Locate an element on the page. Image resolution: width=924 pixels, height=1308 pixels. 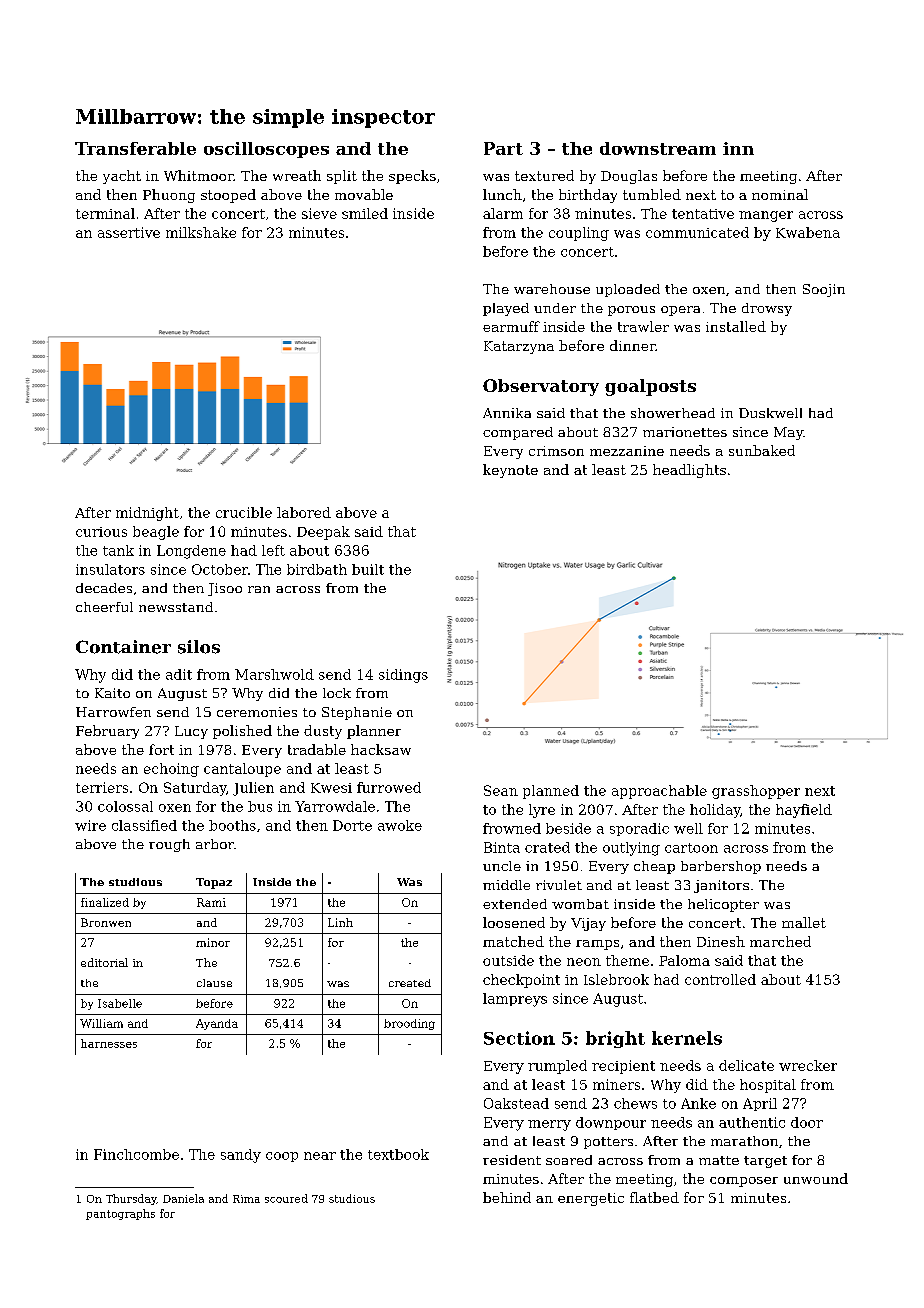
Annika is located at coordinates (507, 413).
